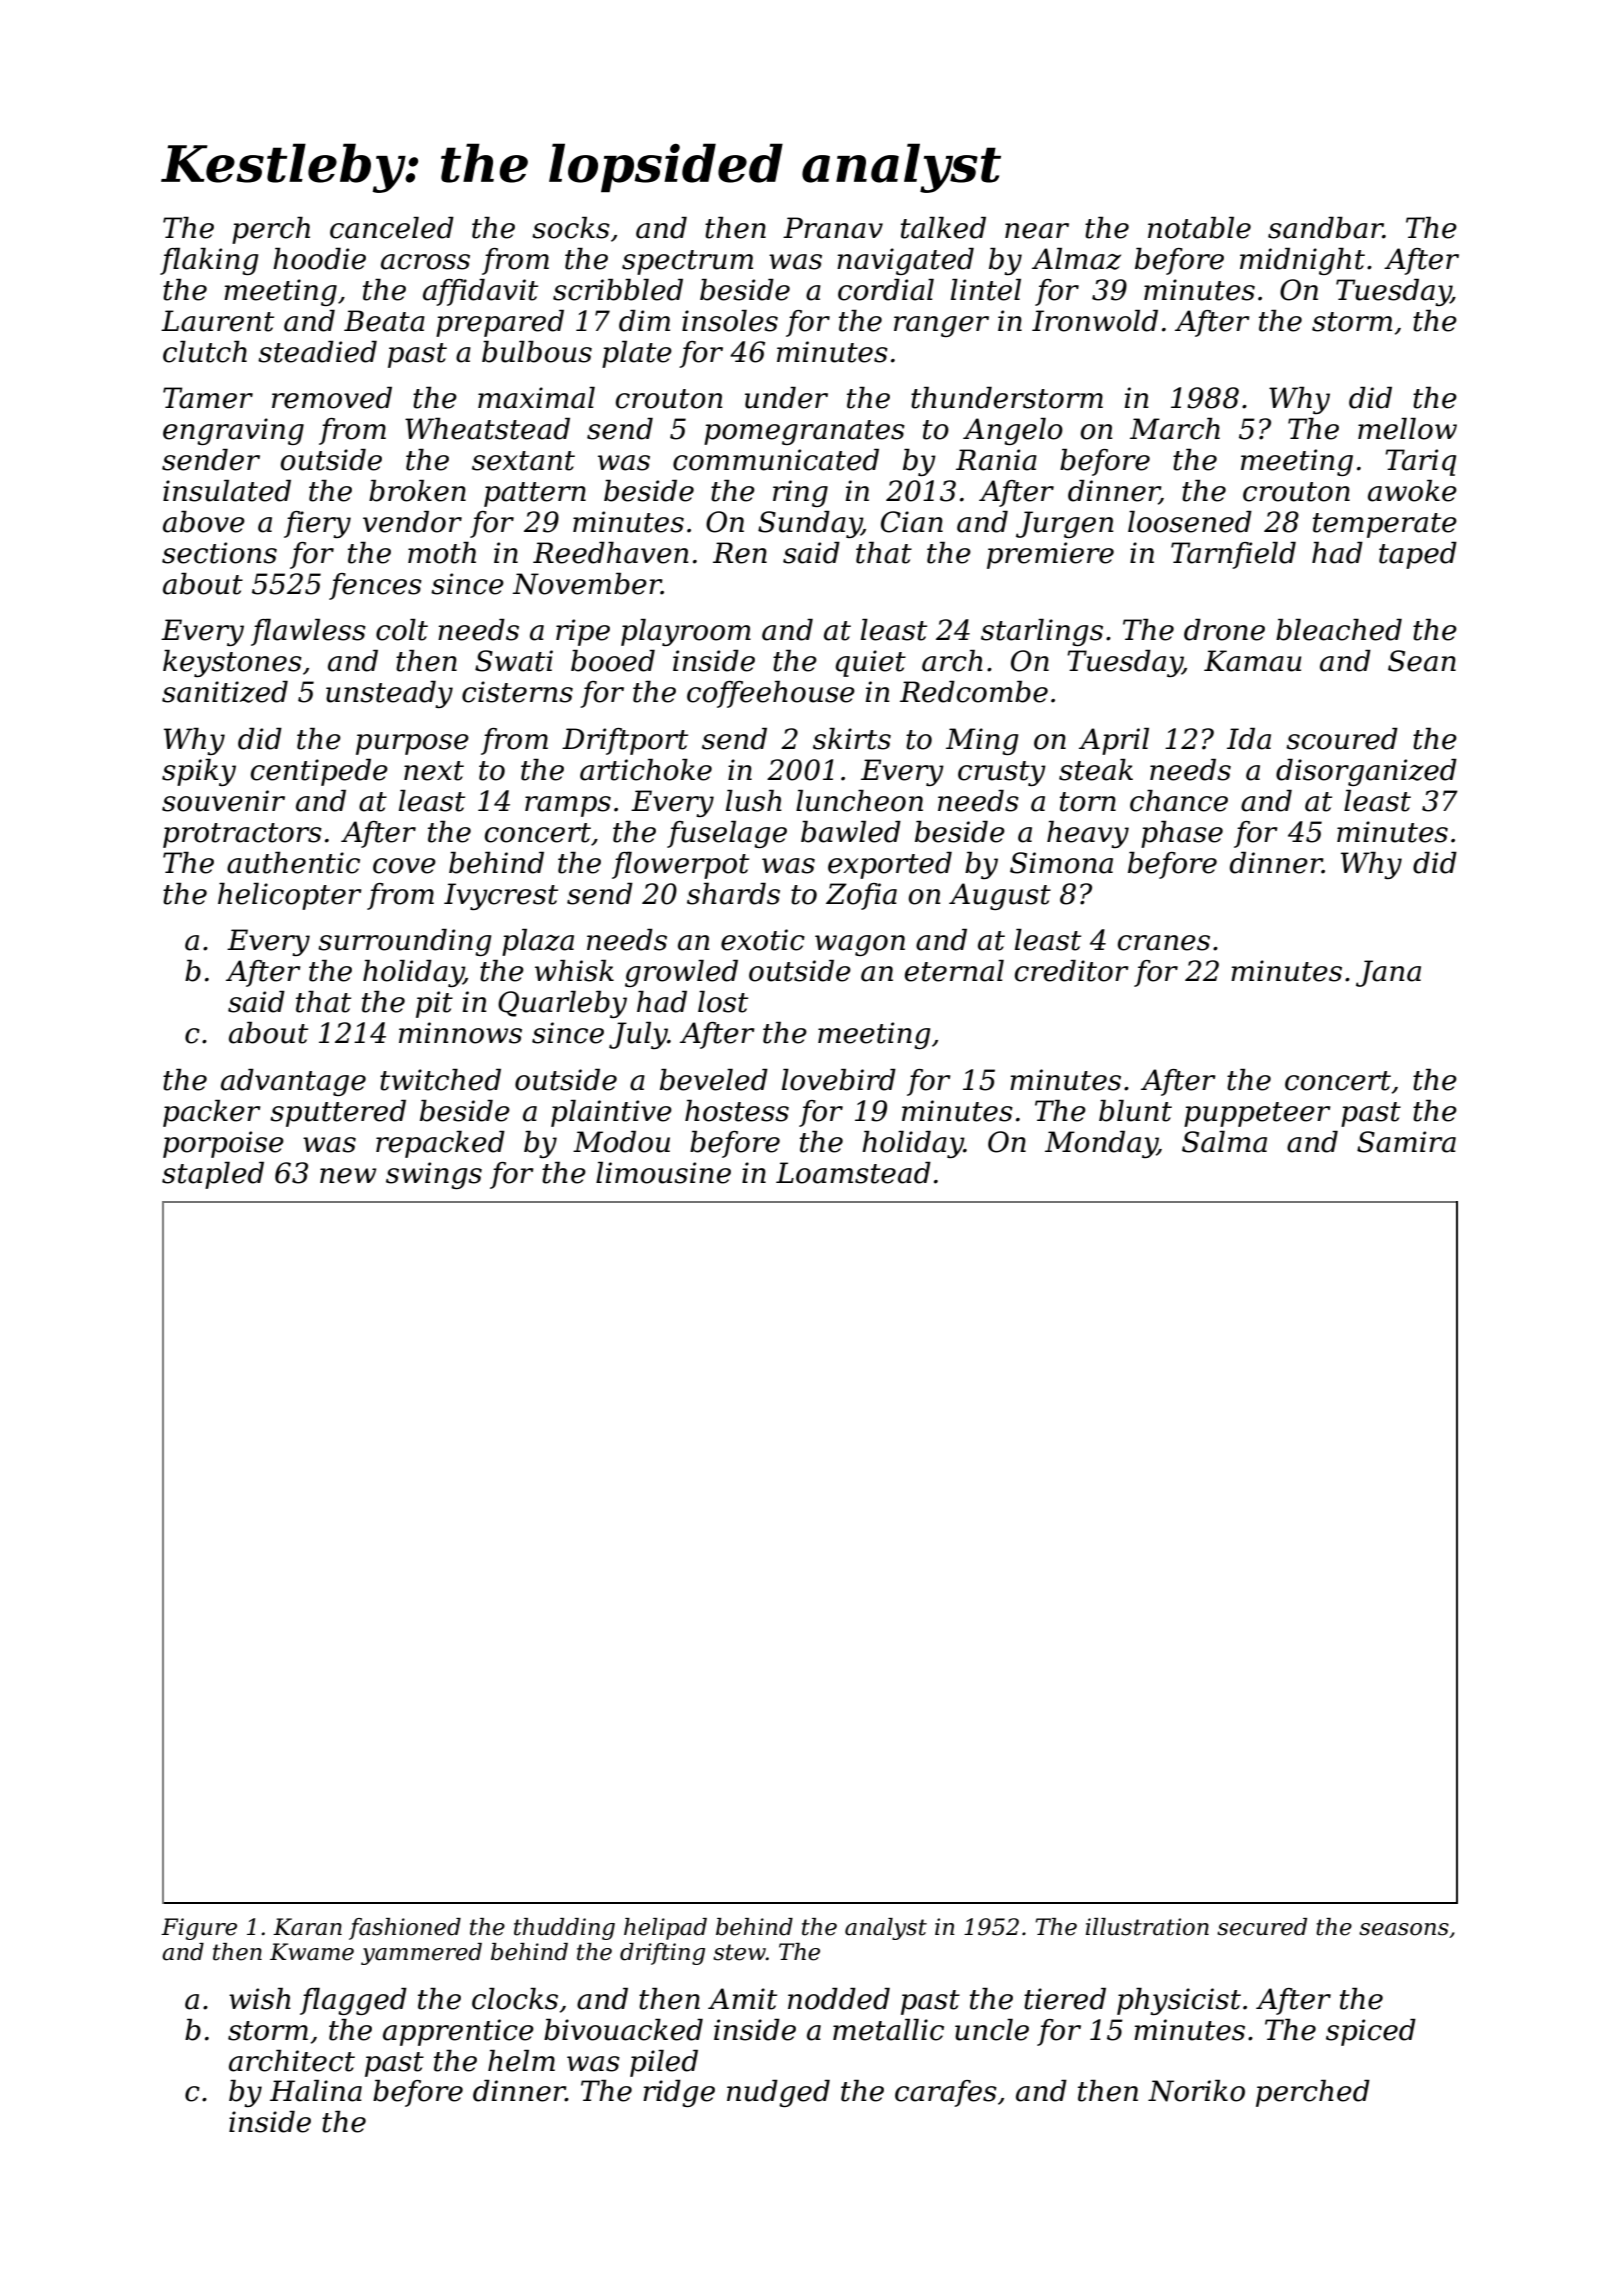 The image size is (1620, 2292). I want to click on scoured, so click(1342, 739).
